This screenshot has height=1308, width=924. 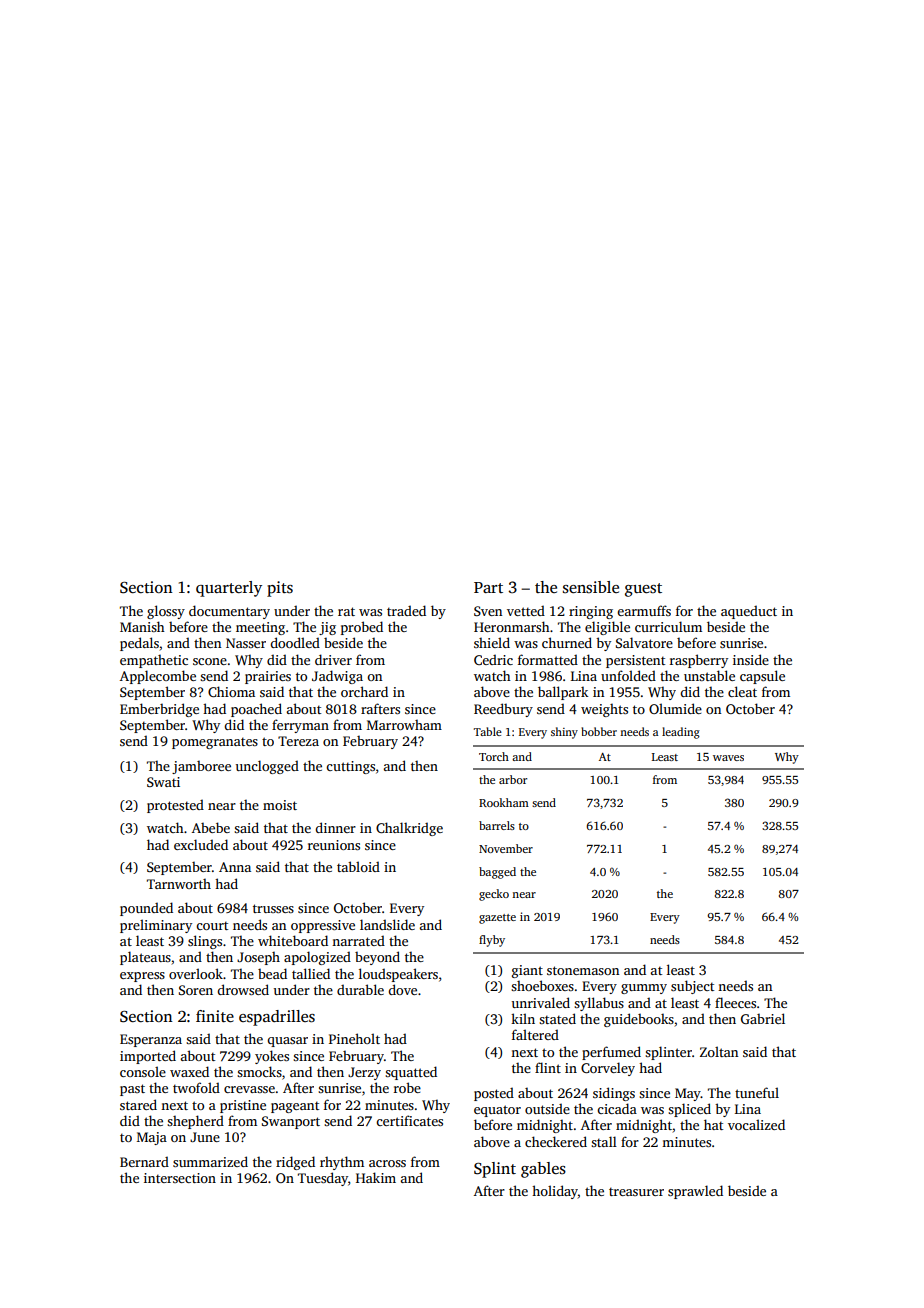 I want to click on holiday, so click(x=555, y=1192).
